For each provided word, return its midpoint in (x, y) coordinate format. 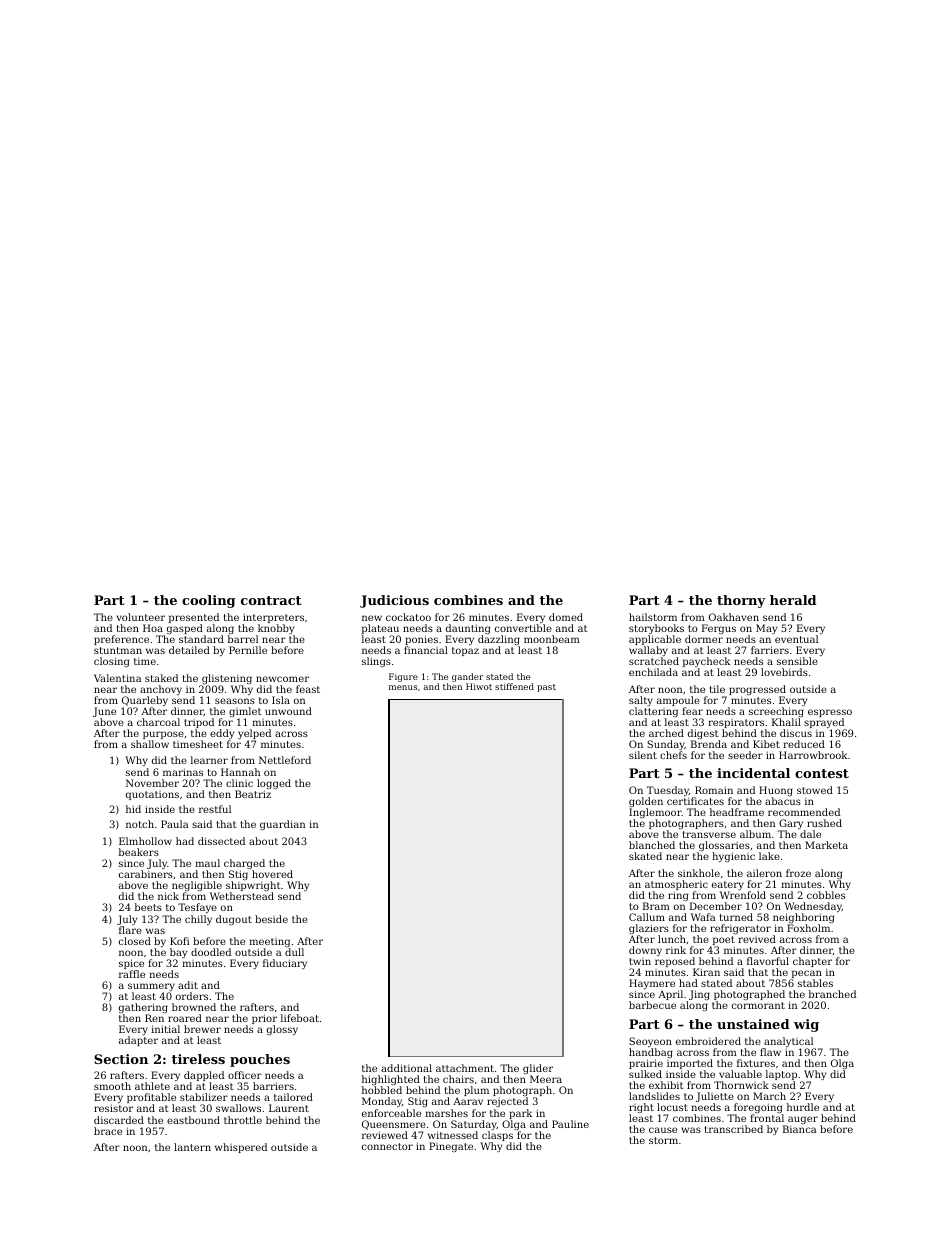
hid (133, 809)
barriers (273, 1086)
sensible (797, 661)
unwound (288, 711)
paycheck (706, 662)
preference (121, 640)
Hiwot (479, 686)
